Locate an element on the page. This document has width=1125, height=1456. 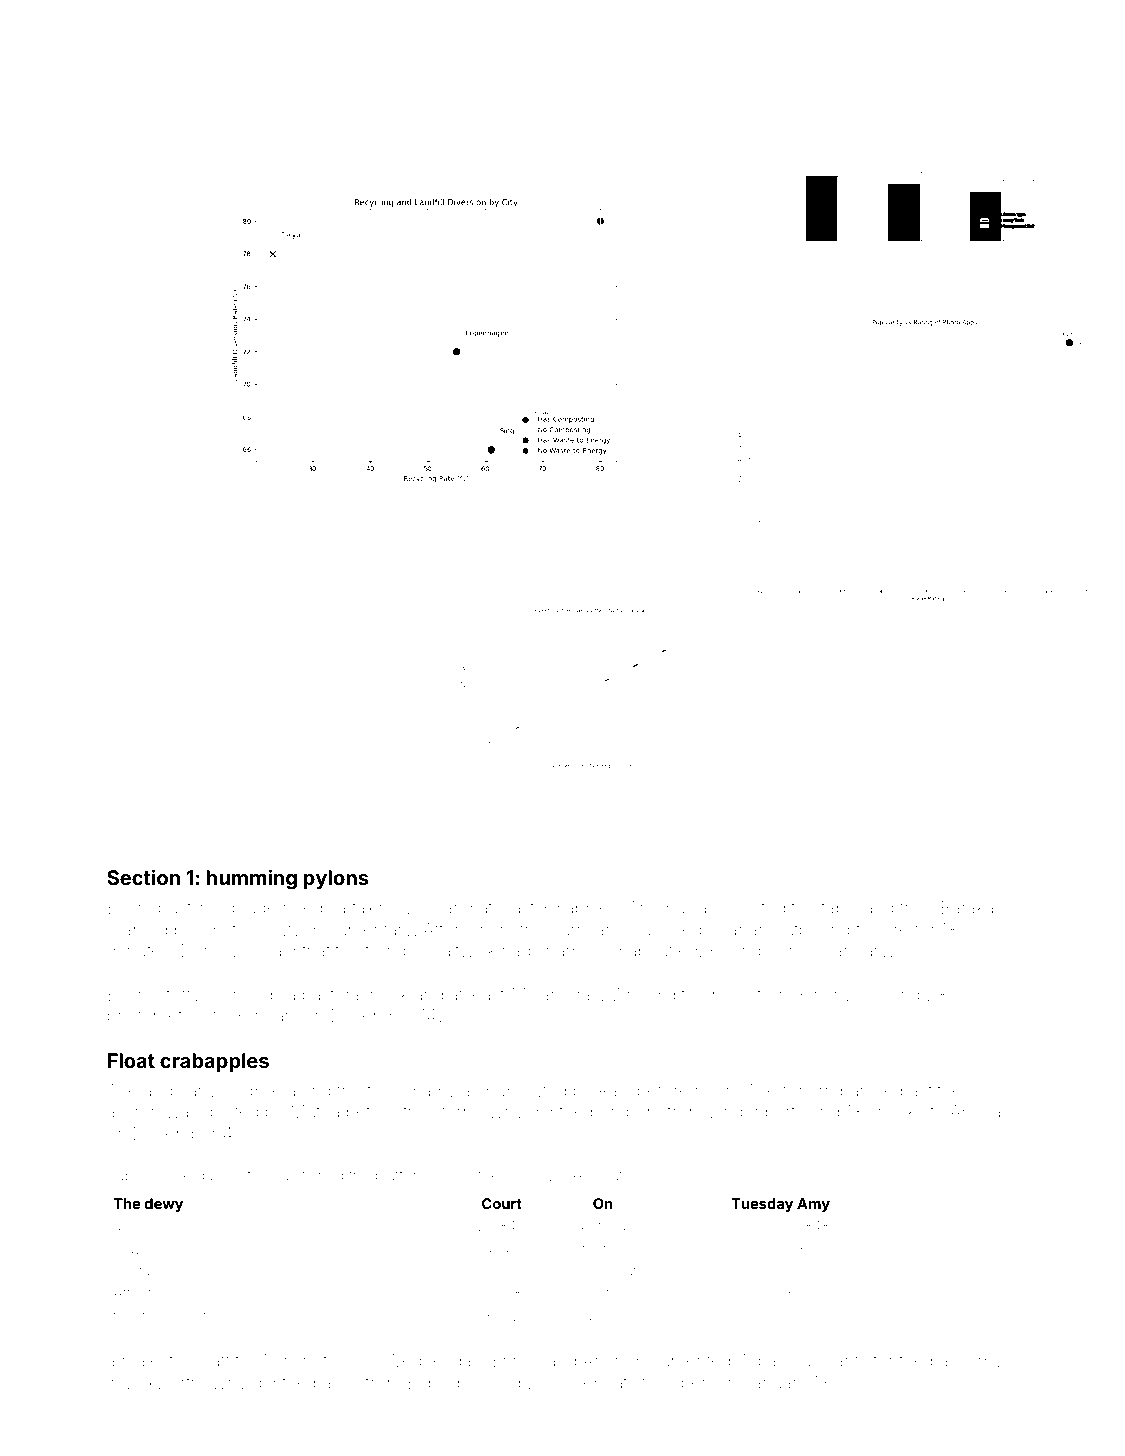
houseboats is located at coordinates (590, 1382).
